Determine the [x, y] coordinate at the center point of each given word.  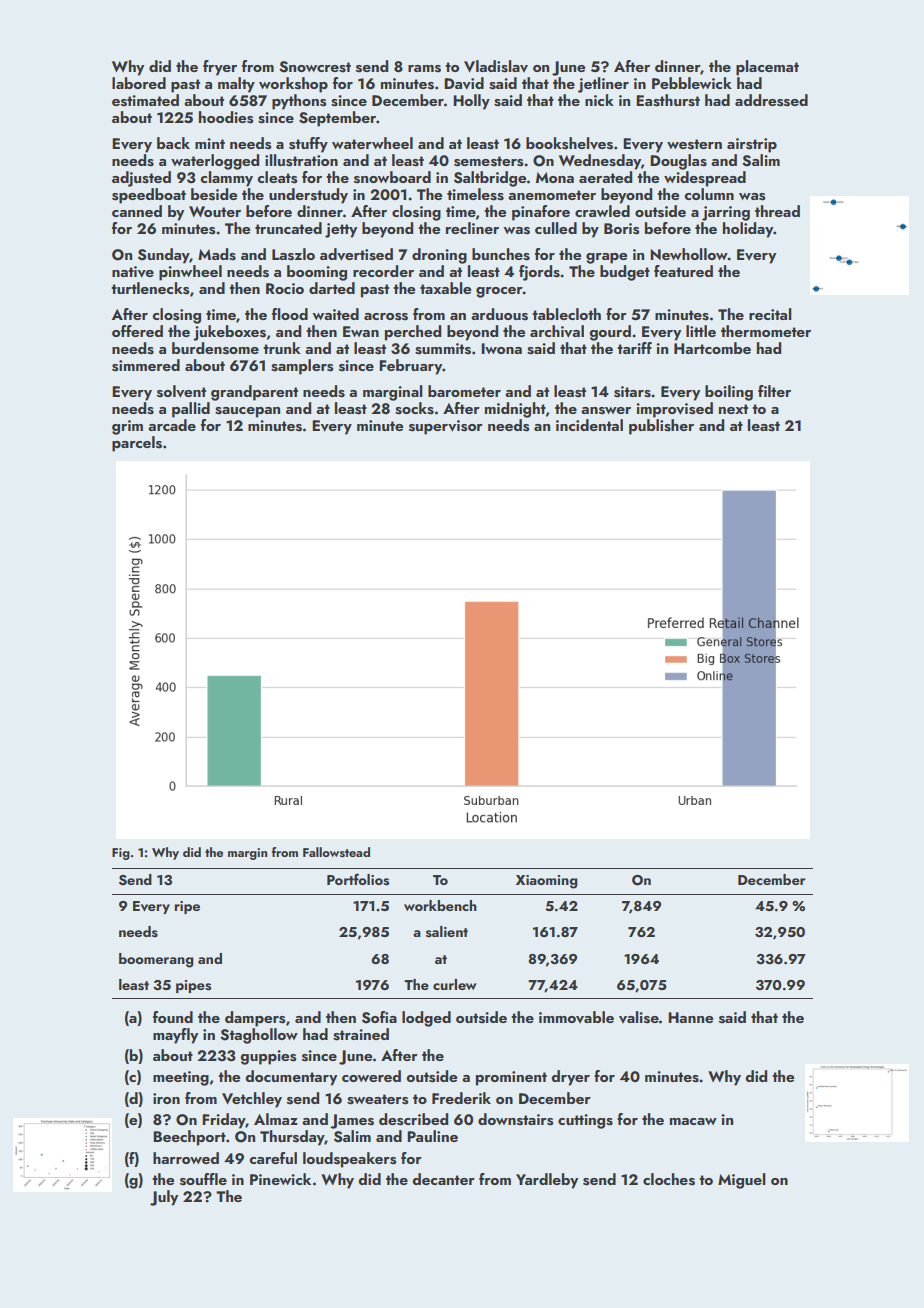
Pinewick [280, 1179]
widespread [705, 179]
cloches [669, 1179]
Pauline [432, 1136]
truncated [288, 228]
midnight [515, 410]
